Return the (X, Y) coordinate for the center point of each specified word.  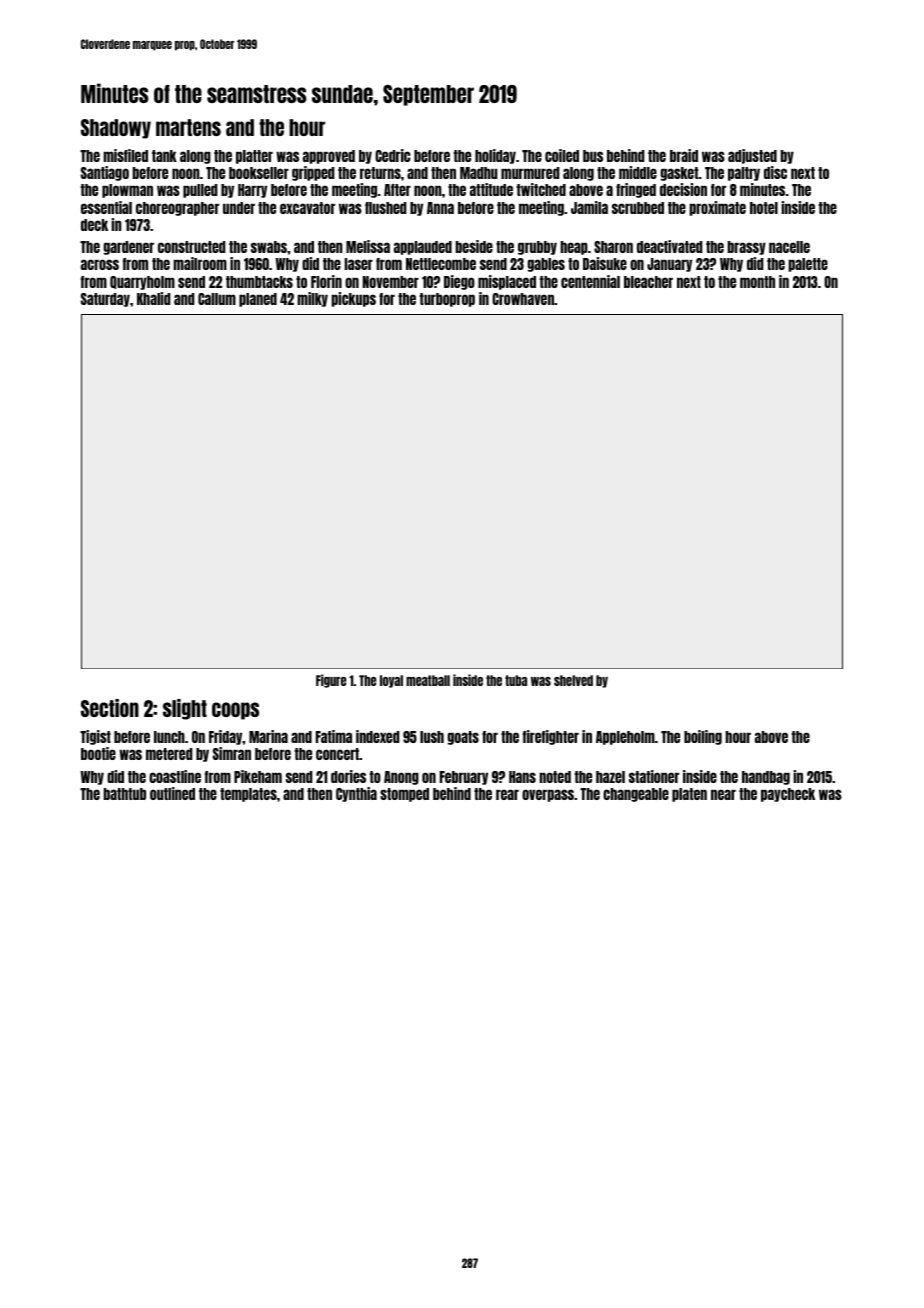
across (100, 264)
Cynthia (356, 794)
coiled (562, 155)
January (669, 265)
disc (775, 172)
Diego (459, 282)
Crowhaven (523, 299)
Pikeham (258, 776)
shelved (573, 680)
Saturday (105, 300)
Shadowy (116, 129)
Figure (331, 681)
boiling (703, 737)
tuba (516, 680)
